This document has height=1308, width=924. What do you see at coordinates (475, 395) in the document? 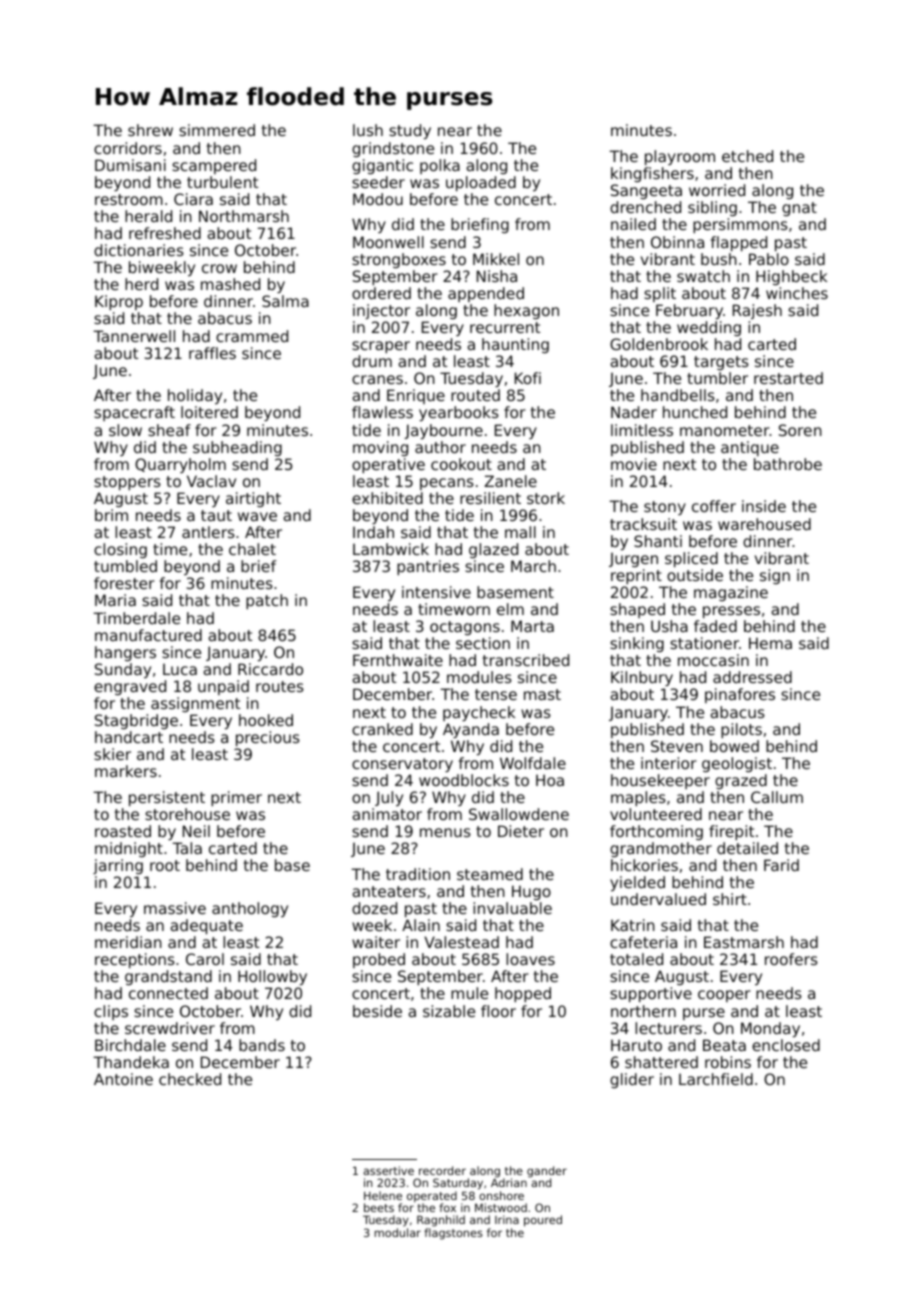
I see `routed` at bounding box center [475, 395].
